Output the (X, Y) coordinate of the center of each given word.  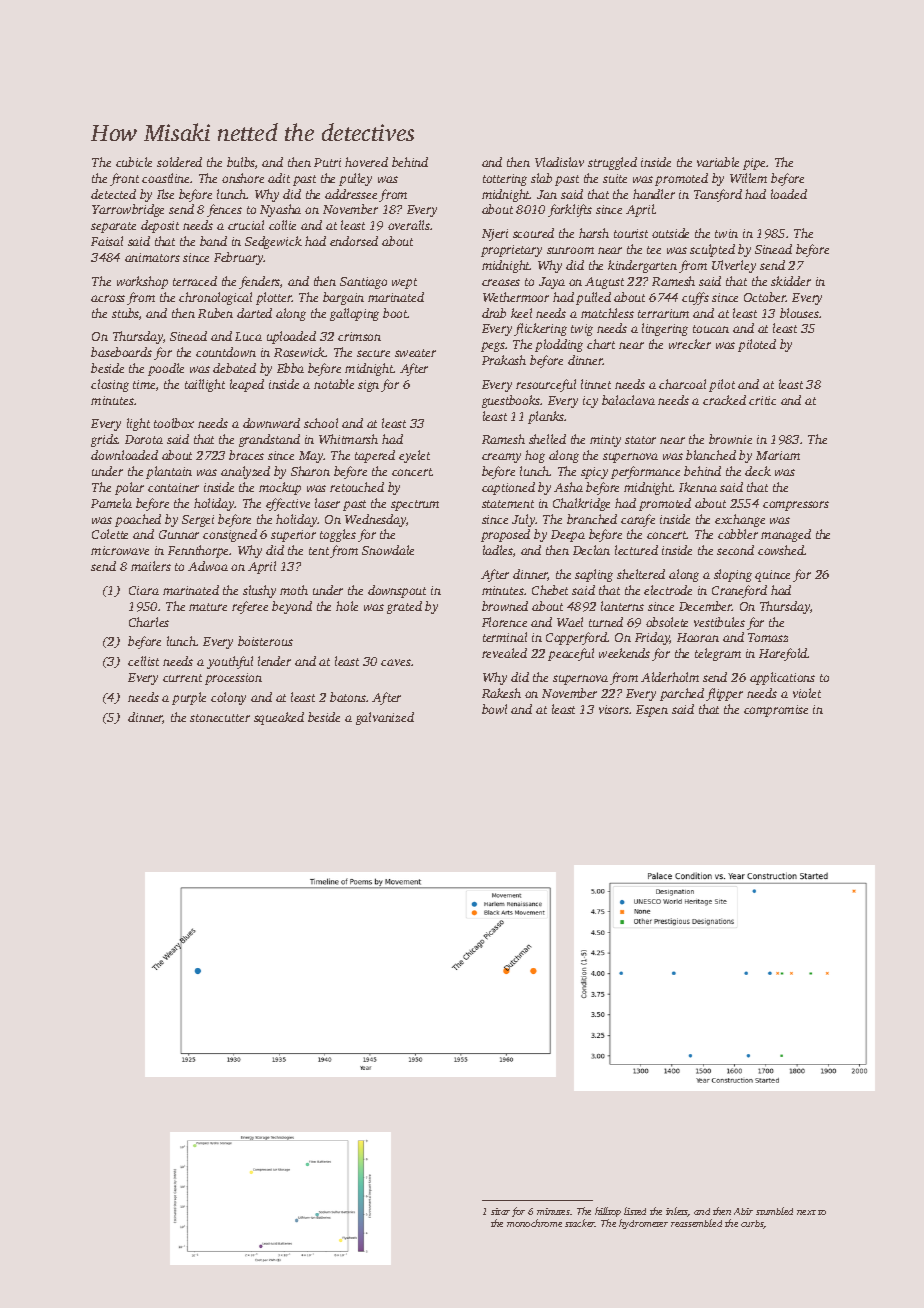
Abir (743, 1211)
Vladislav (559, 162)
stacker (580, 1223)
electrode (668, 590)
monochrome (534, 1223)
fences (224, 210)
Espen (652, 711)
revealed (504, 653)
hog (535, 456)
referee (250, 607)
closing (110, 385)
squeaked (279, 718)
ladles (498, 550)
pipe (755, 164)
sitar (500, 1211)
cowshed (781, 550)
